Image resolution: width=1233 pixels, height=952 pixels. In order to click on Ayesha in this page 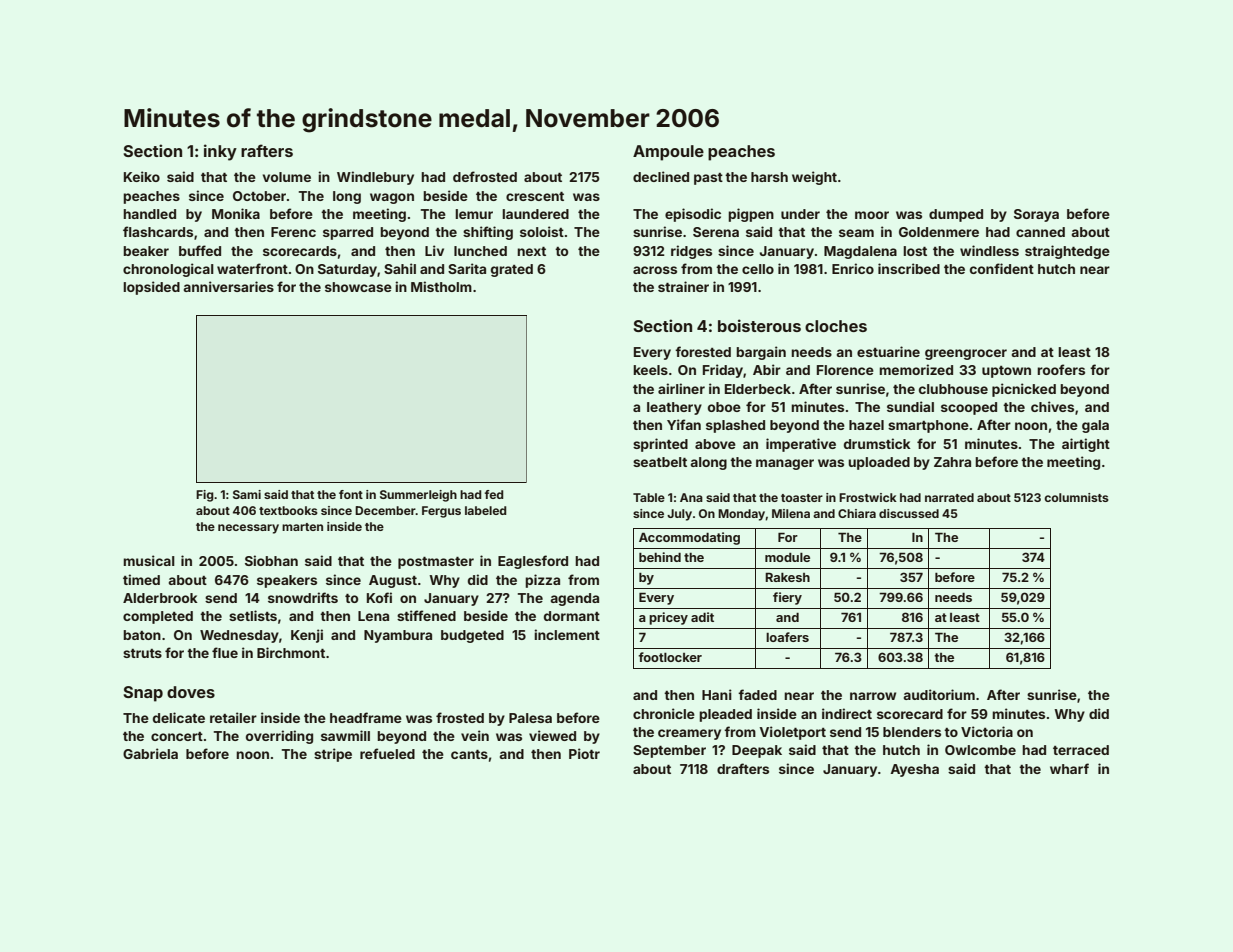, I will do `click(914, 770)`.
